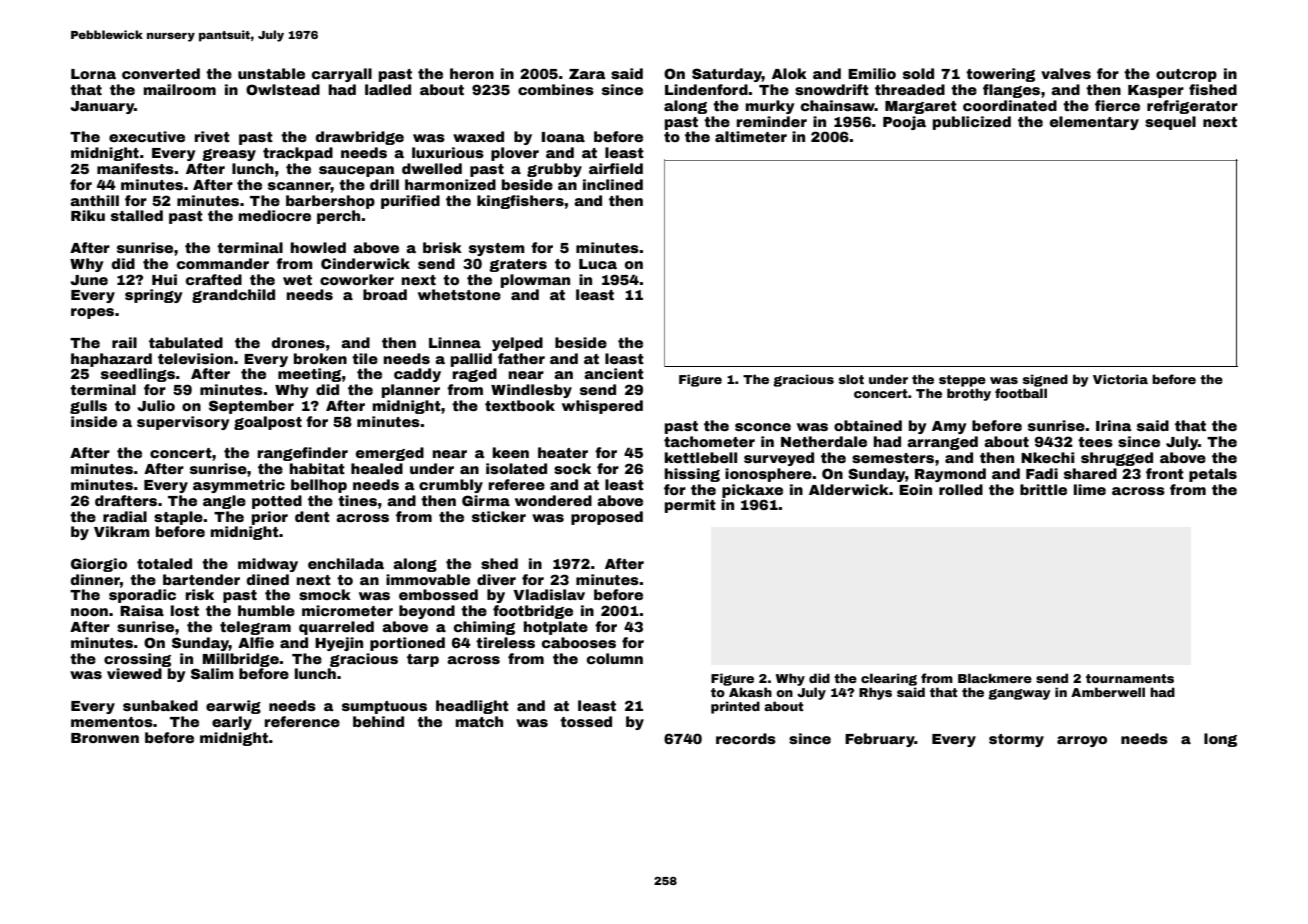 The height and width of the image is (924, 1308). Describe the element at coordinates (94, 421) in the image. I see `inside` at that location.
